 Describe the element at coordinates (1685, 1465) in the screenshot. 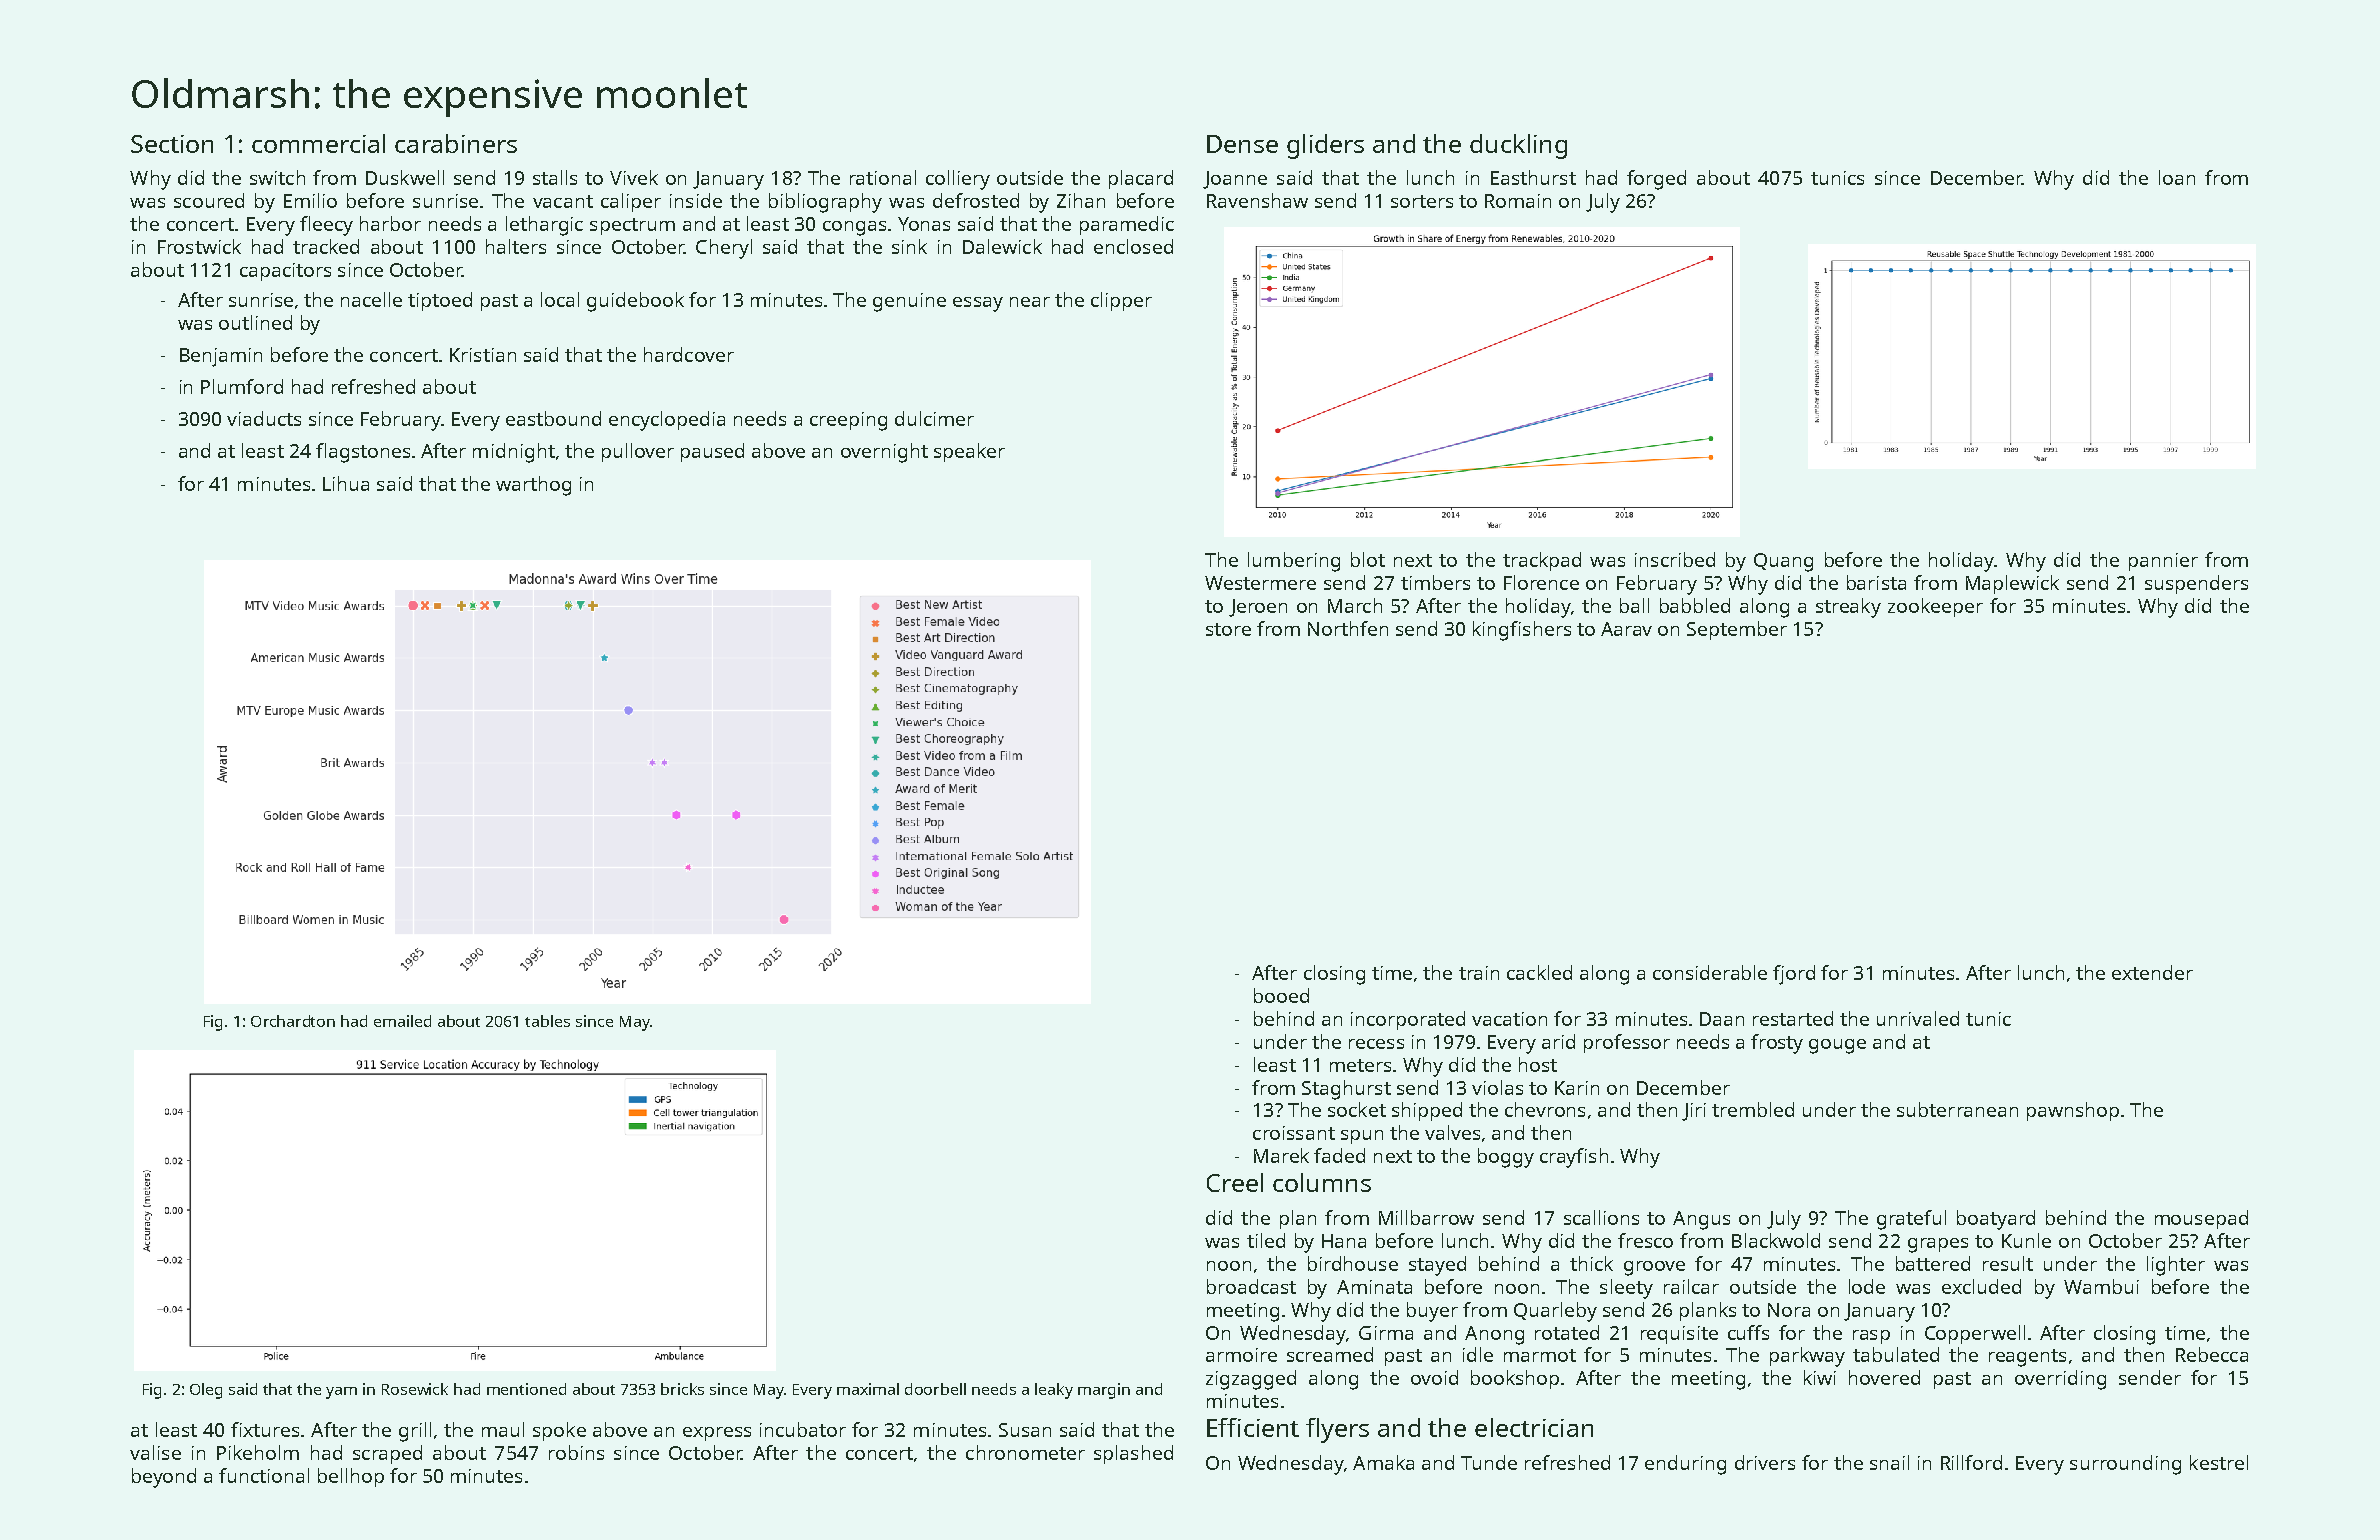

I see `enduring` at that location.
